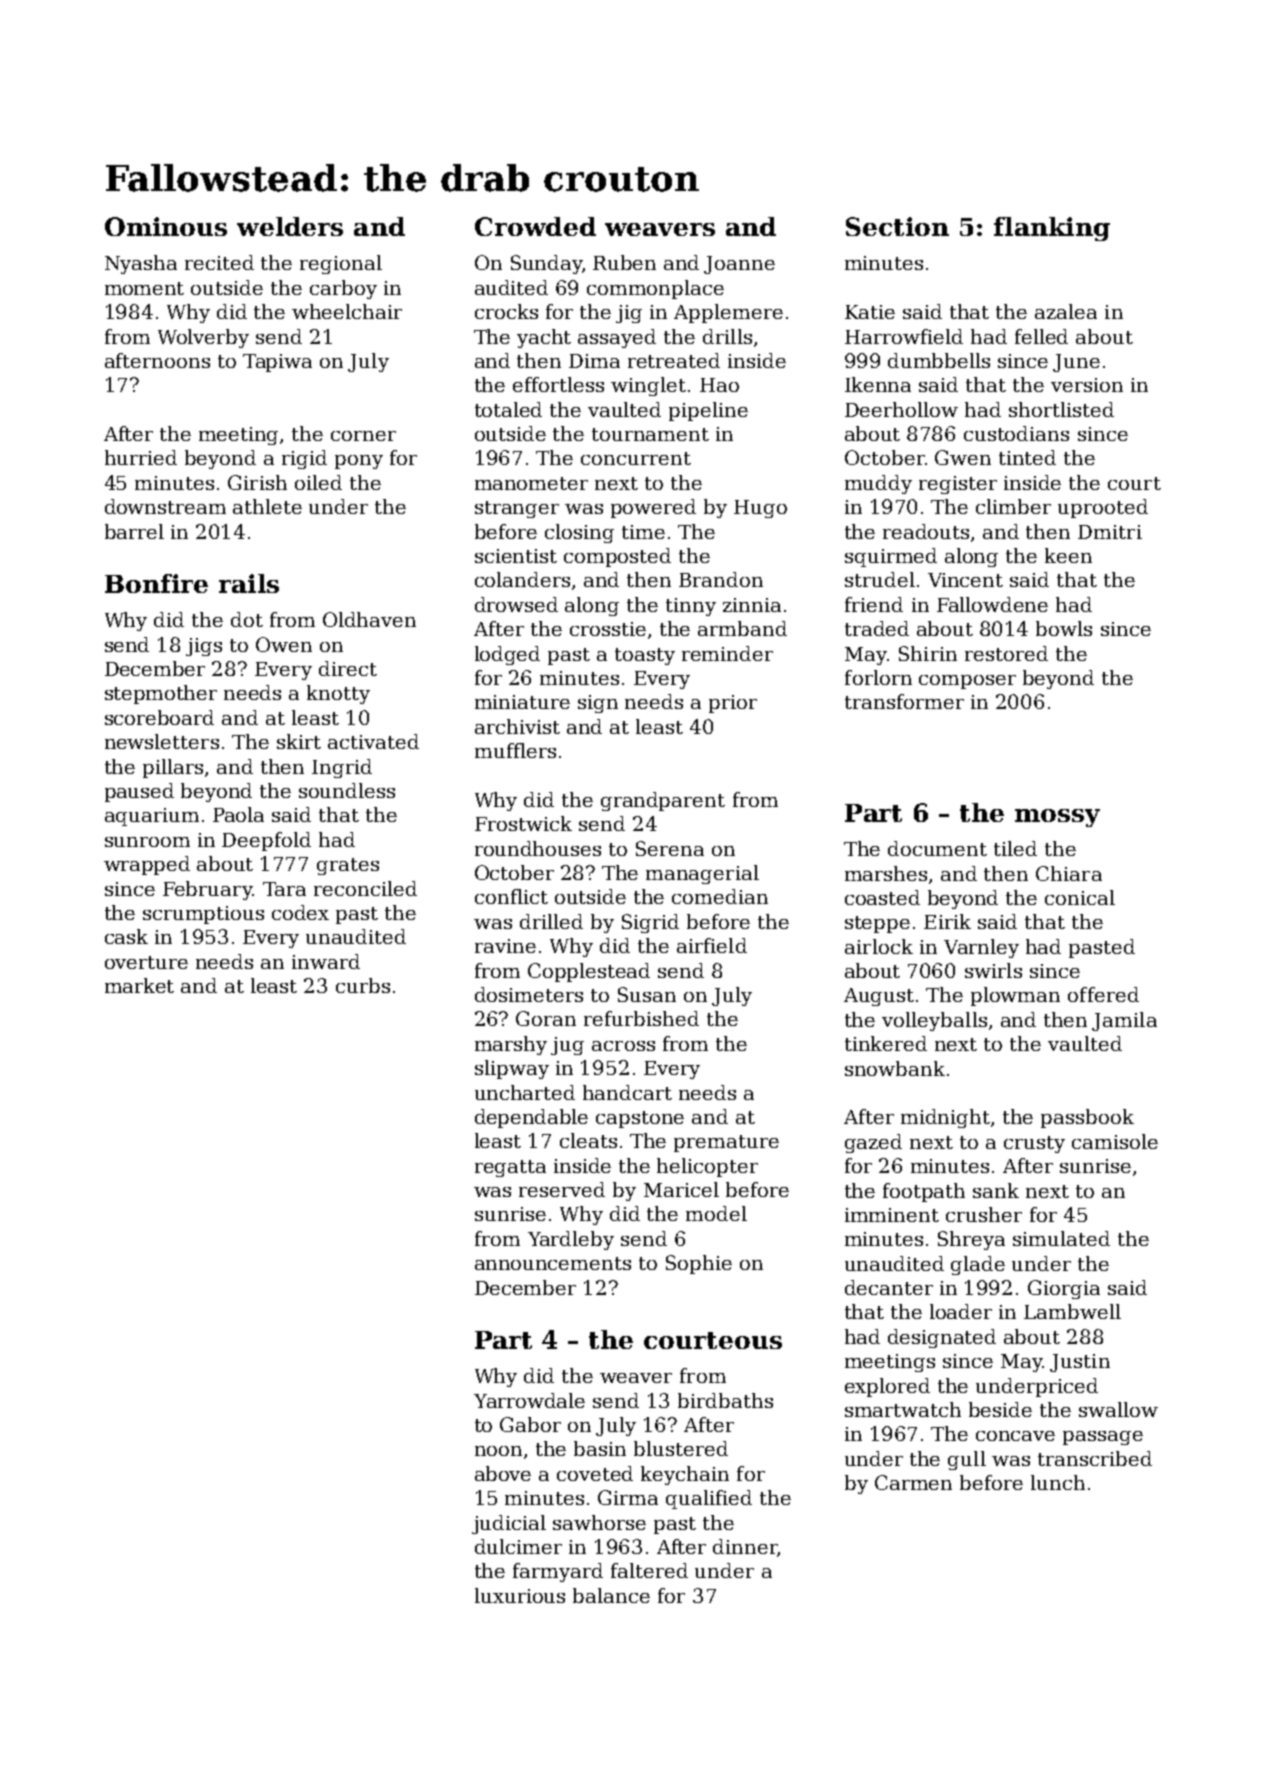 This screenshot has height=1790, width=1266. I want to click on above, so click(503, 1473).
